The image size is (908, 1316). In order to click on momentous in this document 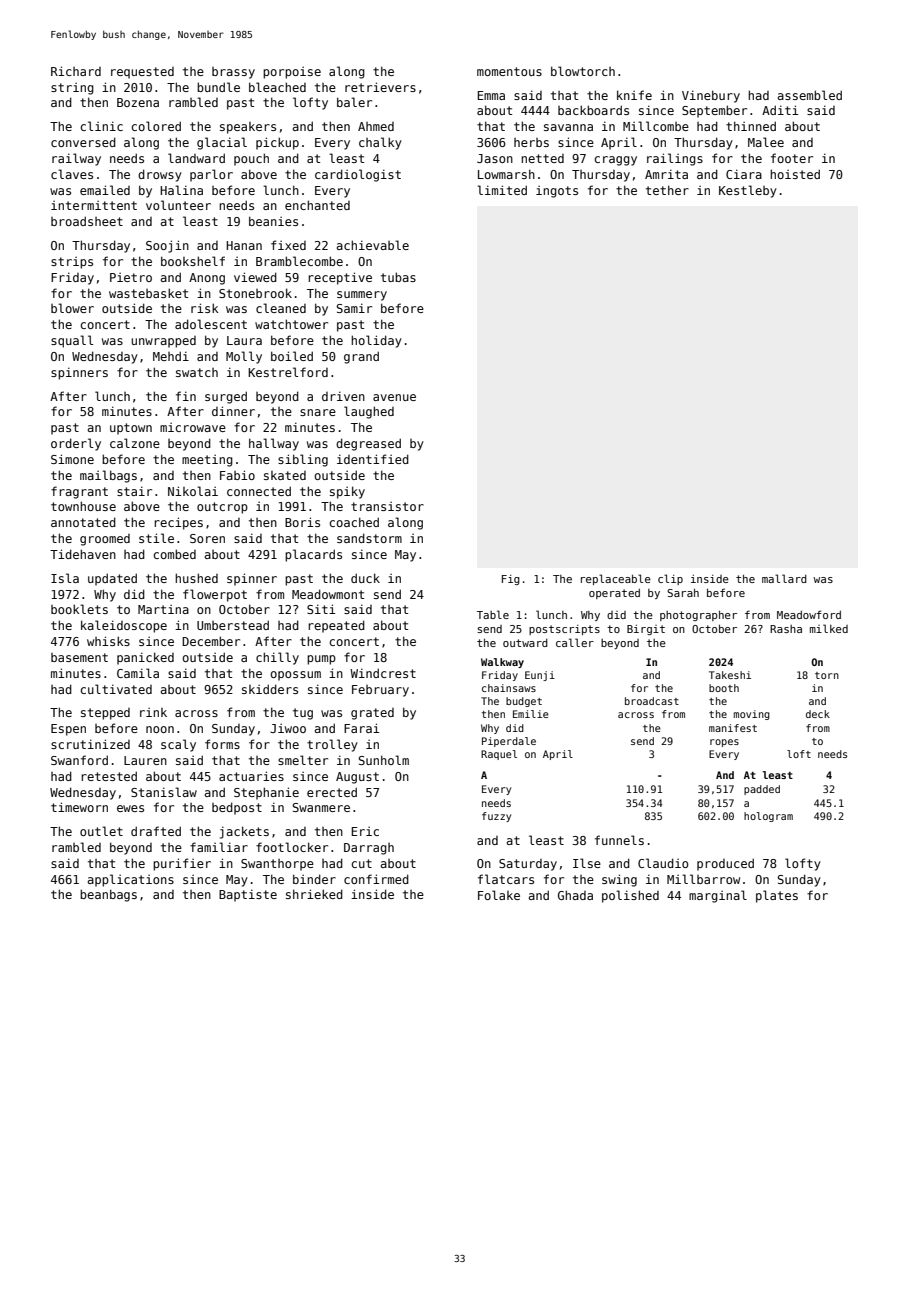, I will do `click(509, 71)`.
